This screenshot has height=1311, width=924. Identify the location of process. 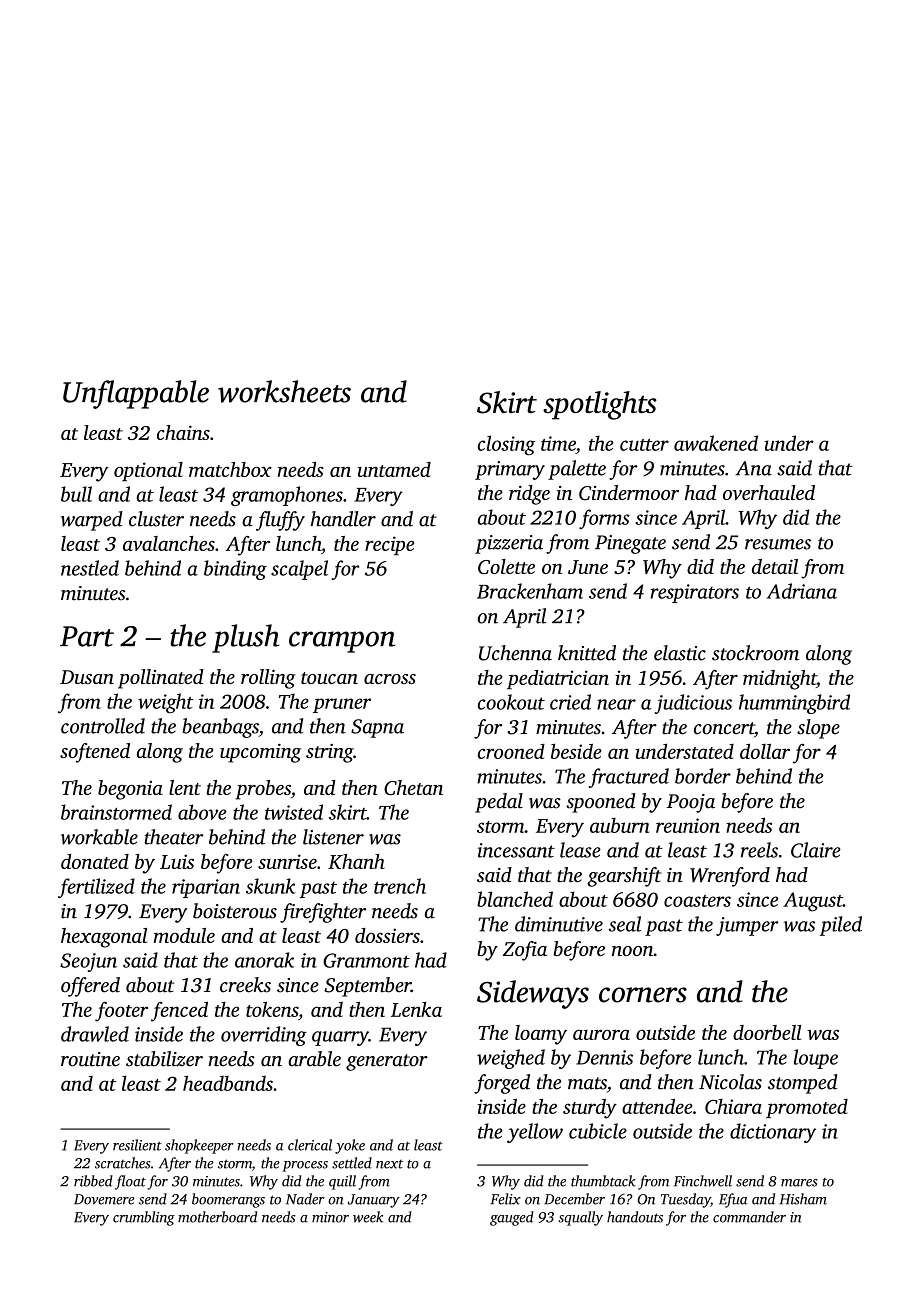
(305, 1166).
